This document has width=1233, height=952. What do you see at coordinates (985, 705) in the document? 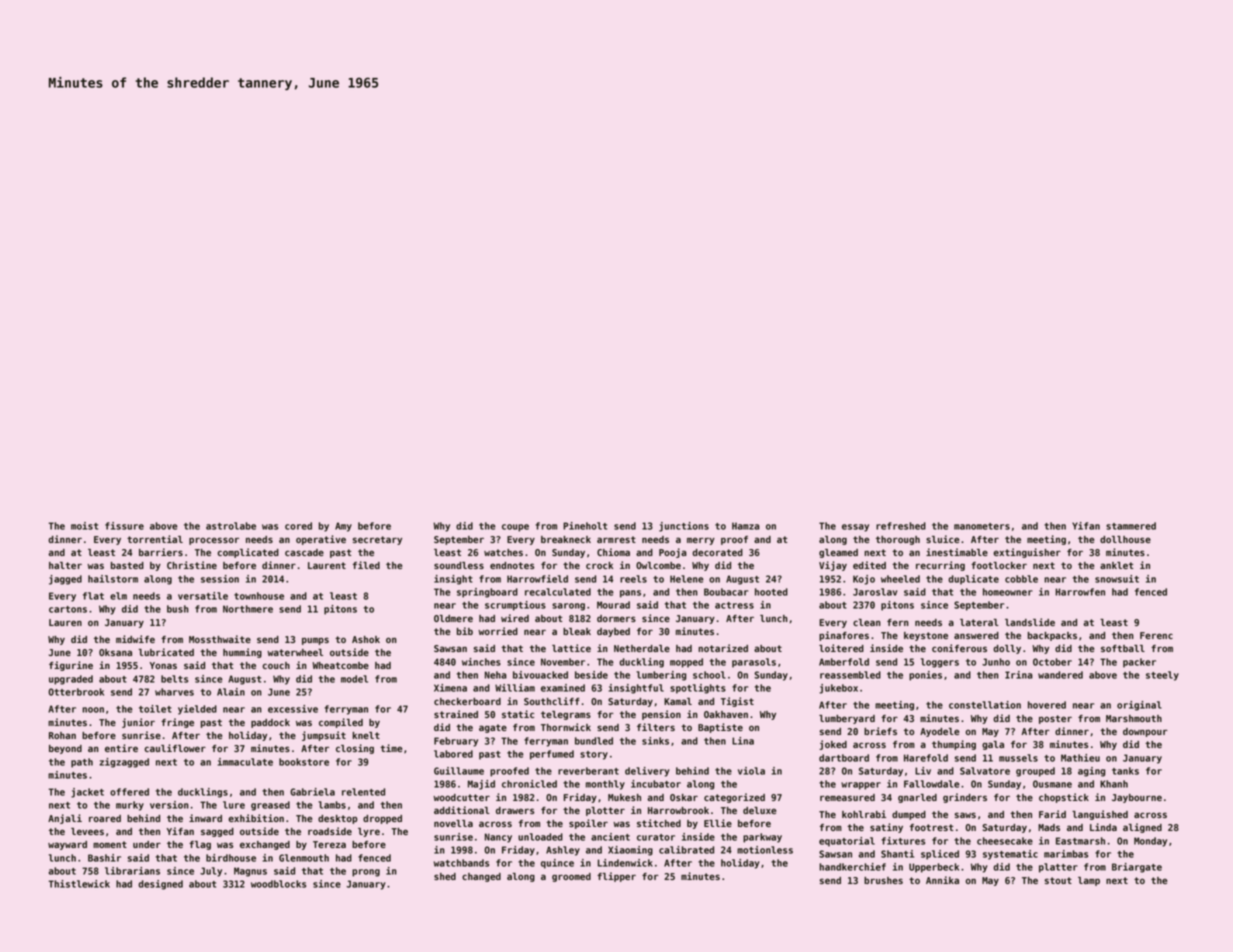
I see `constellation` at bounding box center [985, 705].
